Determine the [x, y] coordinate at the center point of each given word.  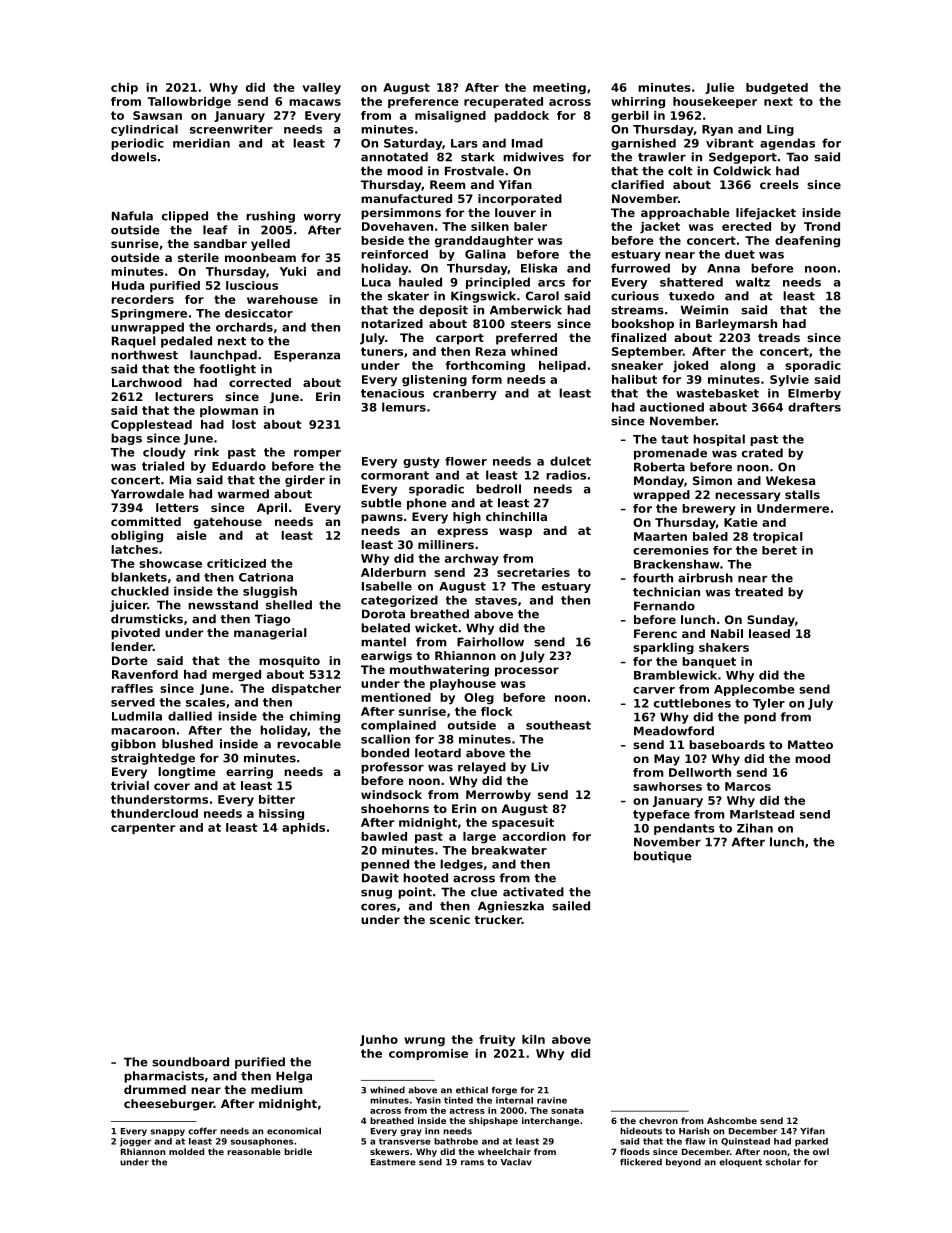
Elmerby [814, 394]
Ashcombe [732, 1120]
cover [172, 786]
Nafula [132, 216]
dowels [134, 157]
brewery [709, 510]
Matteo [810, 744]
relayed [482, 768]
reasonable [254, 1151]
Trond [822, 226]
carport [460, 339]
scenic [450, 919]
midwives [533, 157]
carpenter [143, 828]
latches [134, 549]
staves [496, 600]
